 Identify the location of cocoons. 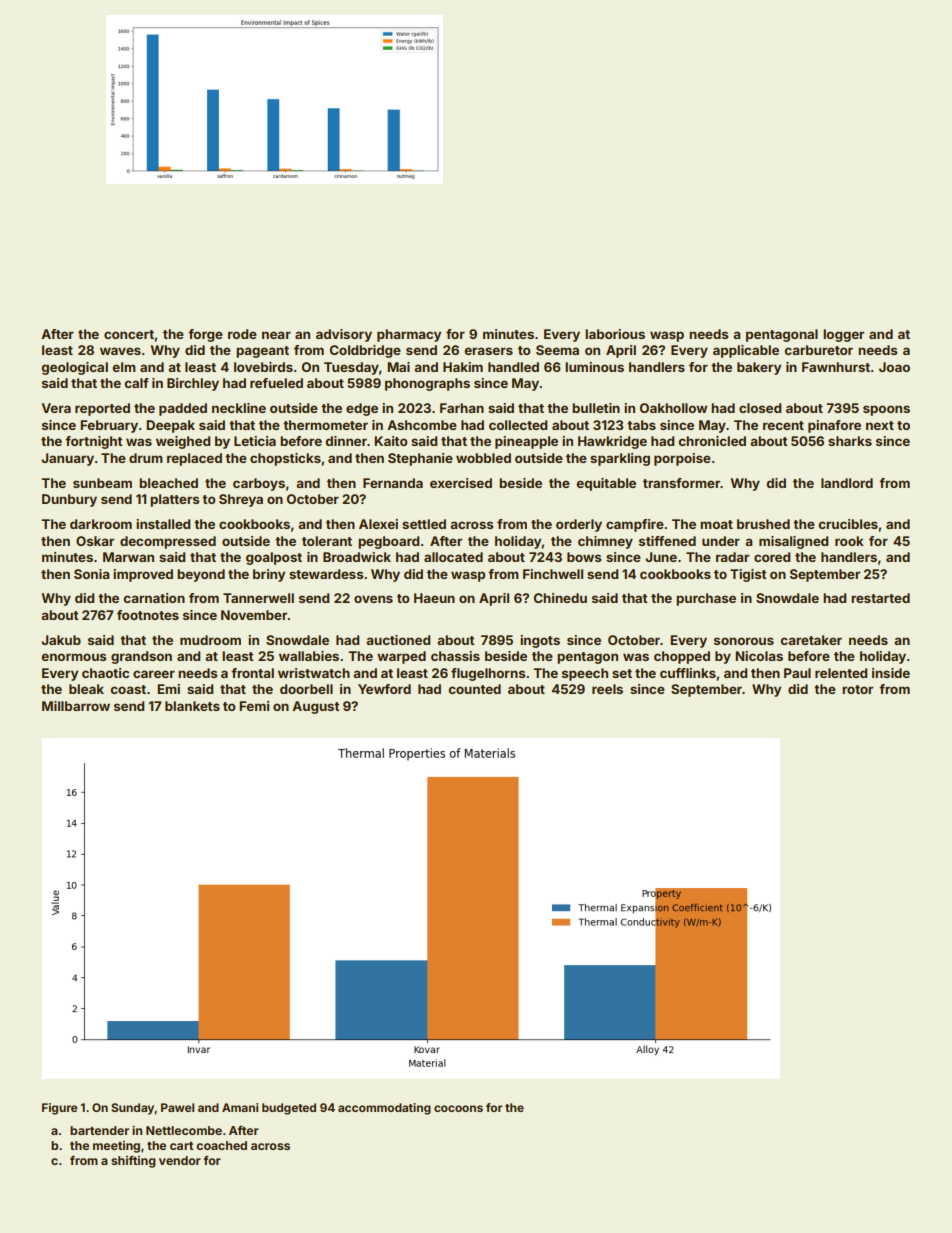
(458, 1108).
